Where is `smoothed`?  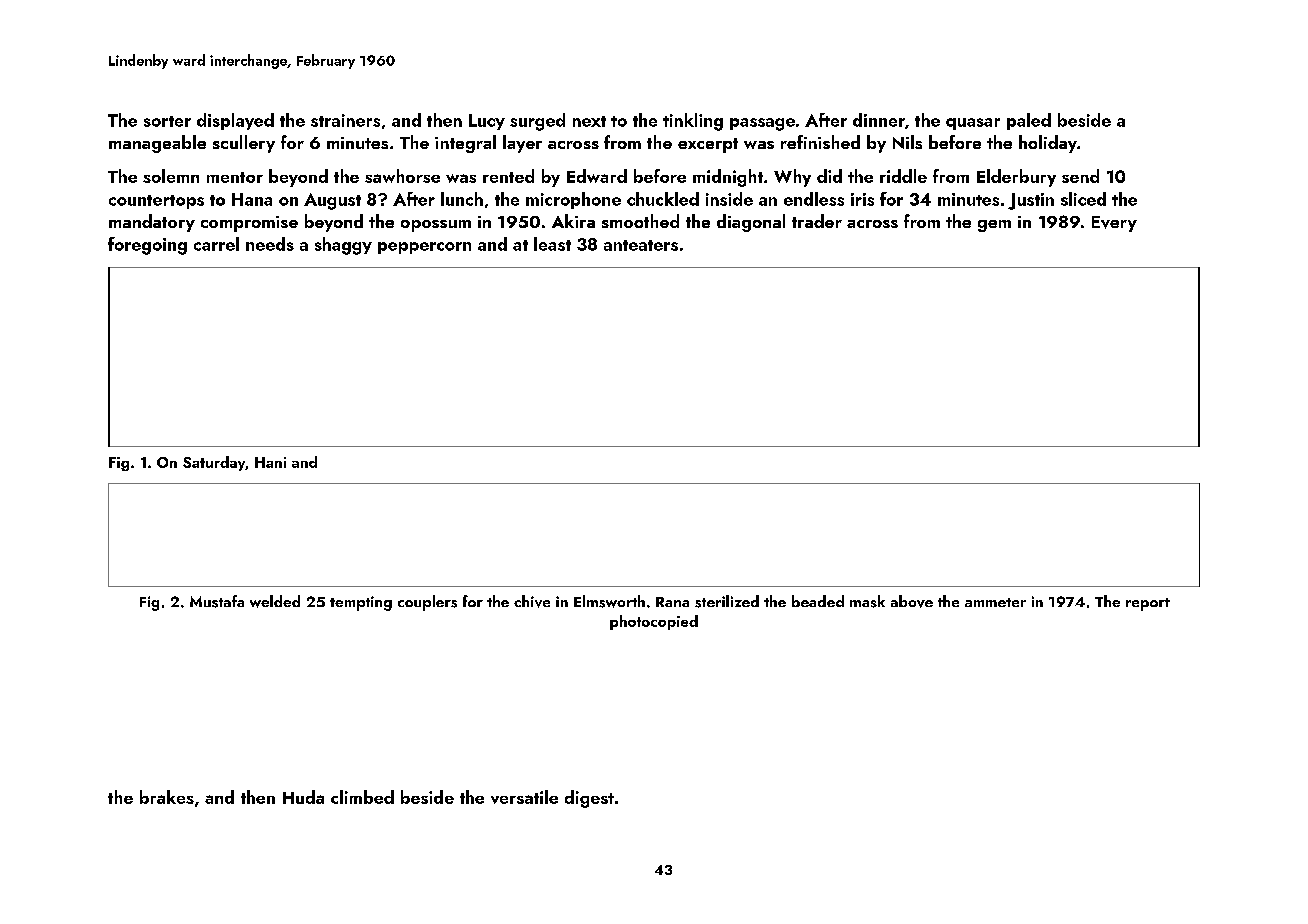 smoothed is located at coordinates (640, 221).
